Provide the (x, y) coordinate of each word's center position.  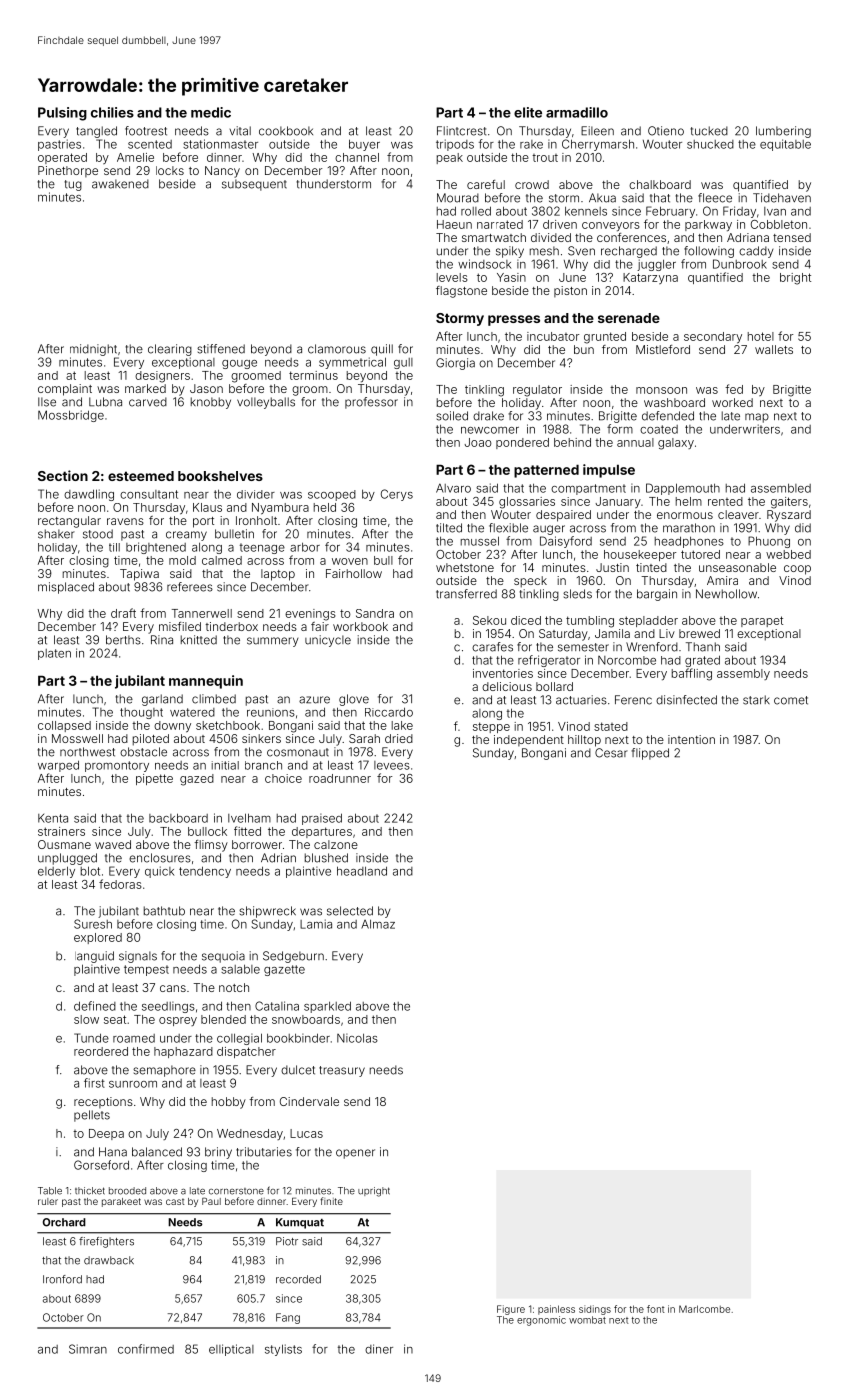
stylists (283, 1350)
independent (529, 740)
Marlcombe (704, 1309)
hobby (229, 1103)
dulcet (298, 1070)
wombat (587, 1320)
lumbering (783, 132)
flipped (650, 754)
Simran (88, 1349)
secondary (713, 338)
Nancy (222, 172)
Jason (206, 388)
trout (545, 158)
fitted (247, 831)
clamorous (337, 349)
